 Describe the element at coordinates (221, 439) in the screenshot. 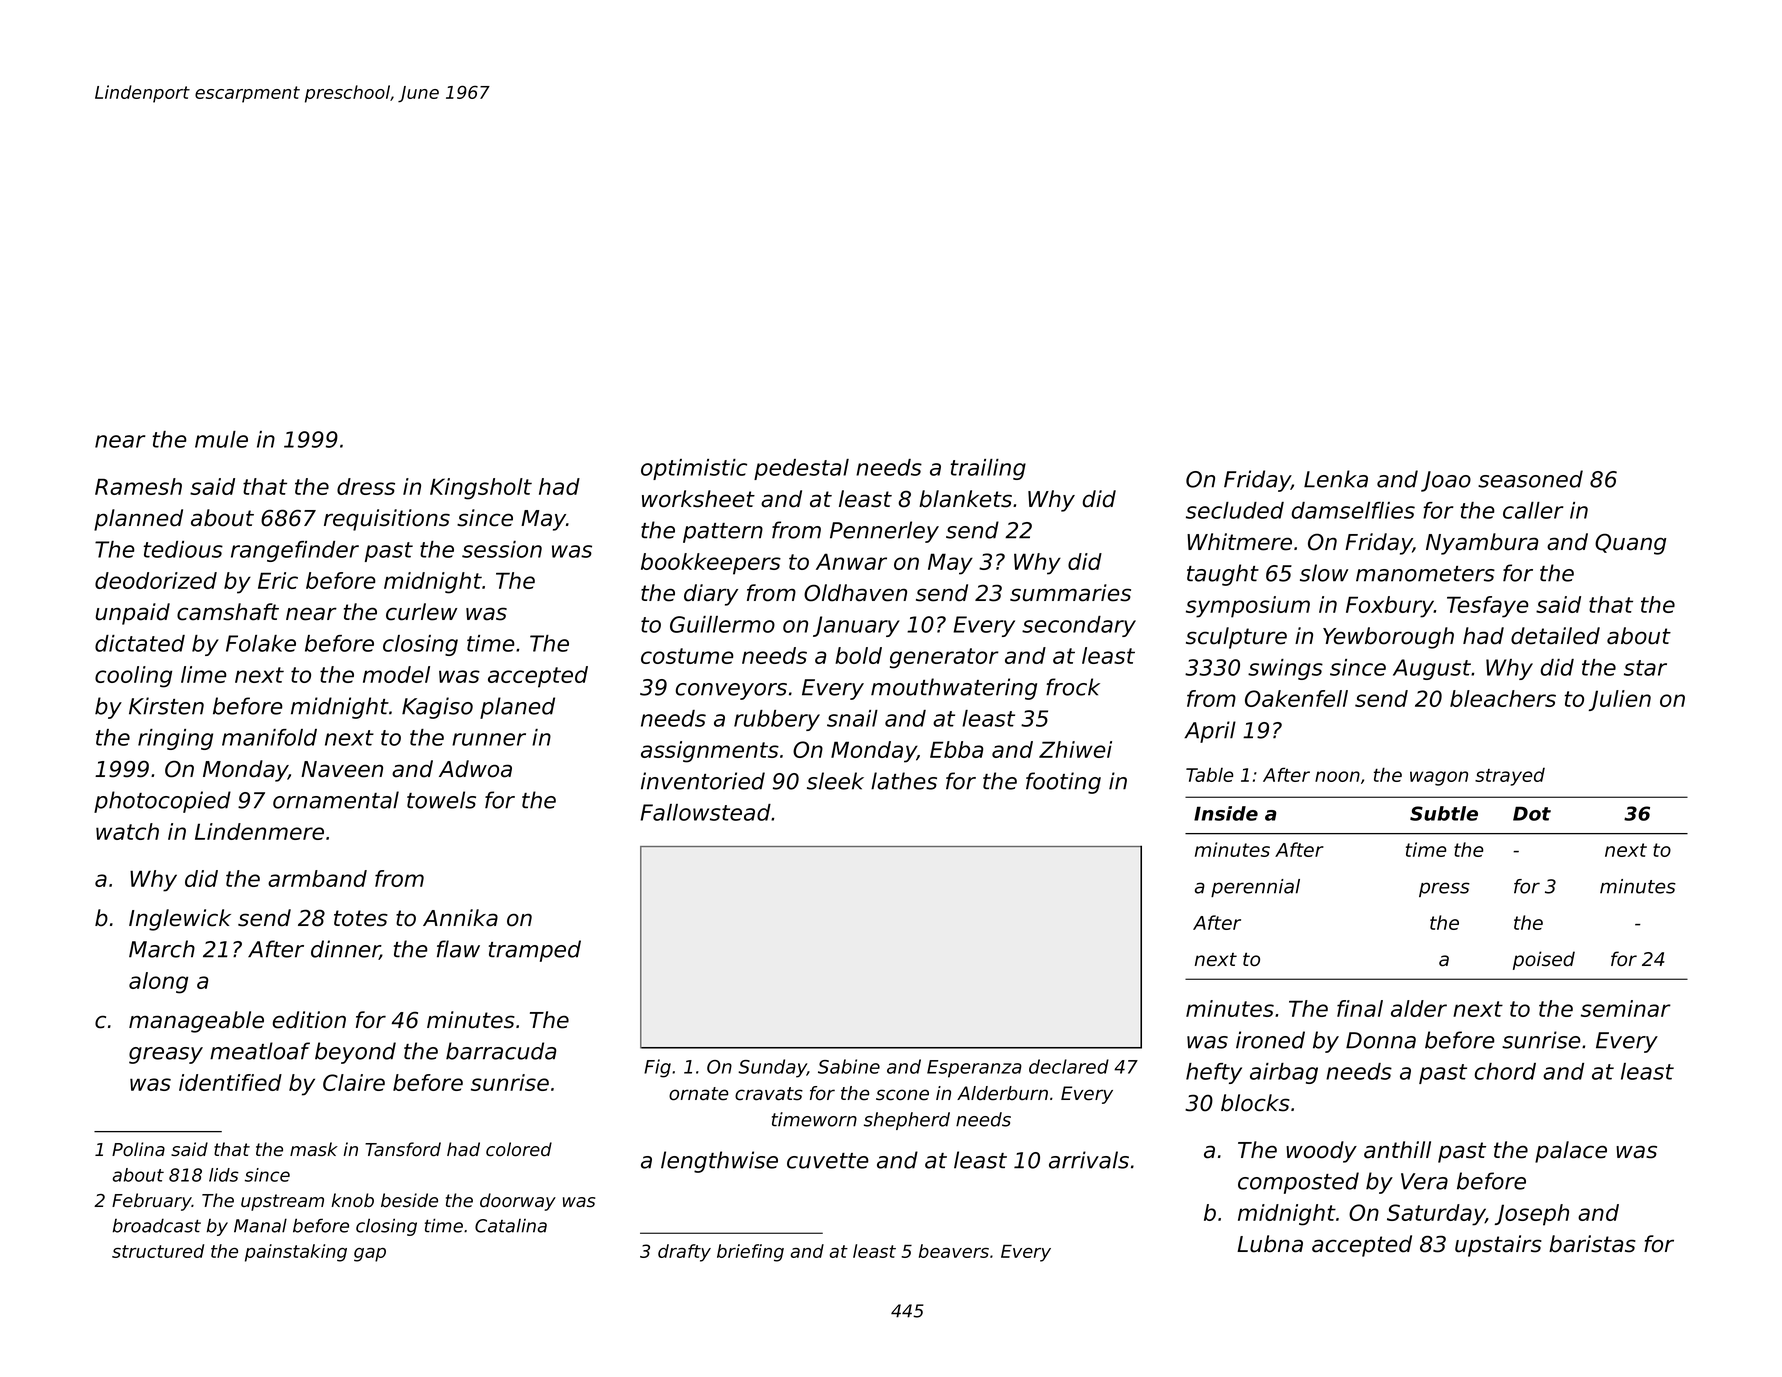

I see `mule` at that location.
